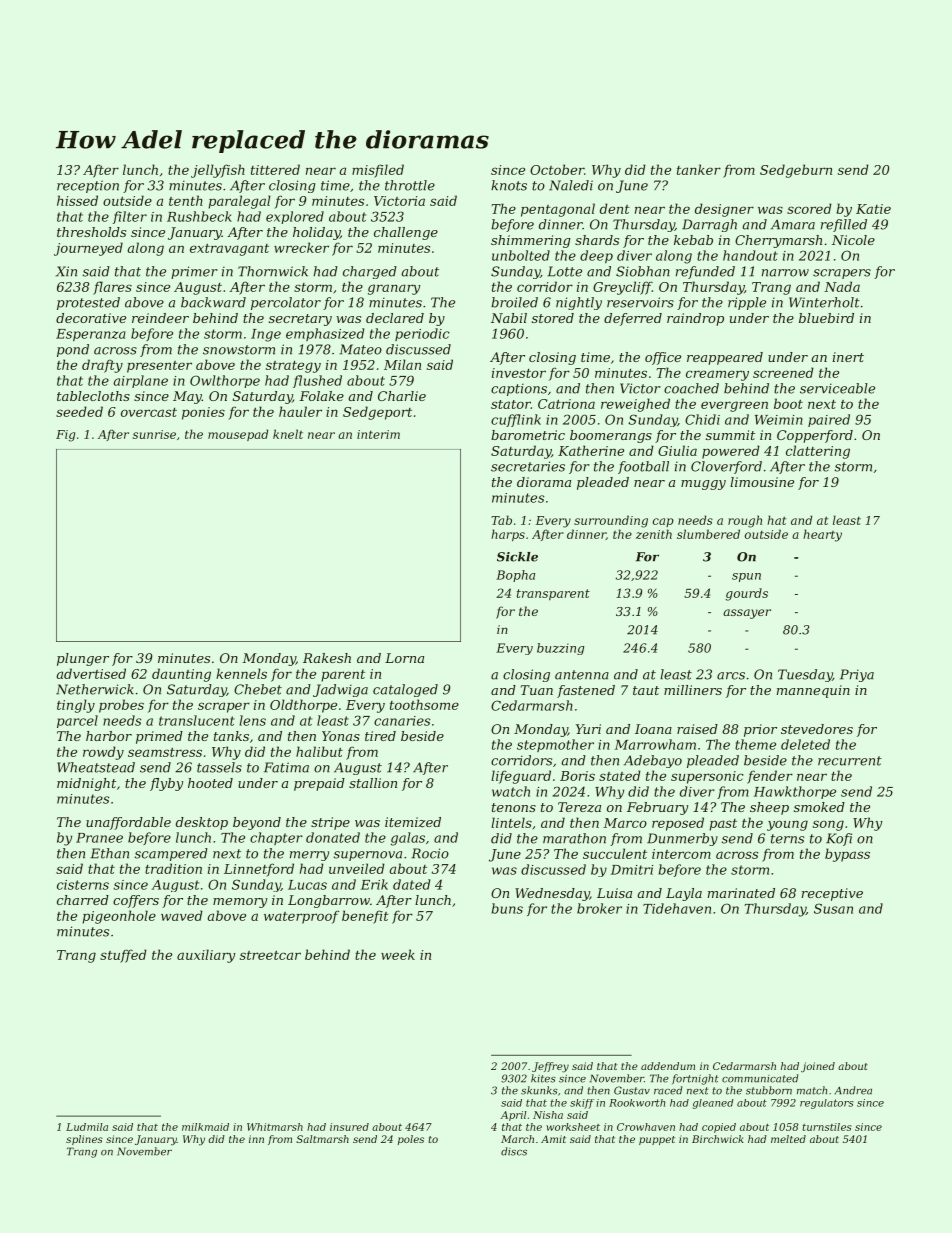 The width and height of the page is (952, 1233). What do you see at coordinates (149, 412) in the page?
I see `overcast` at bounding box center [149, 412].
